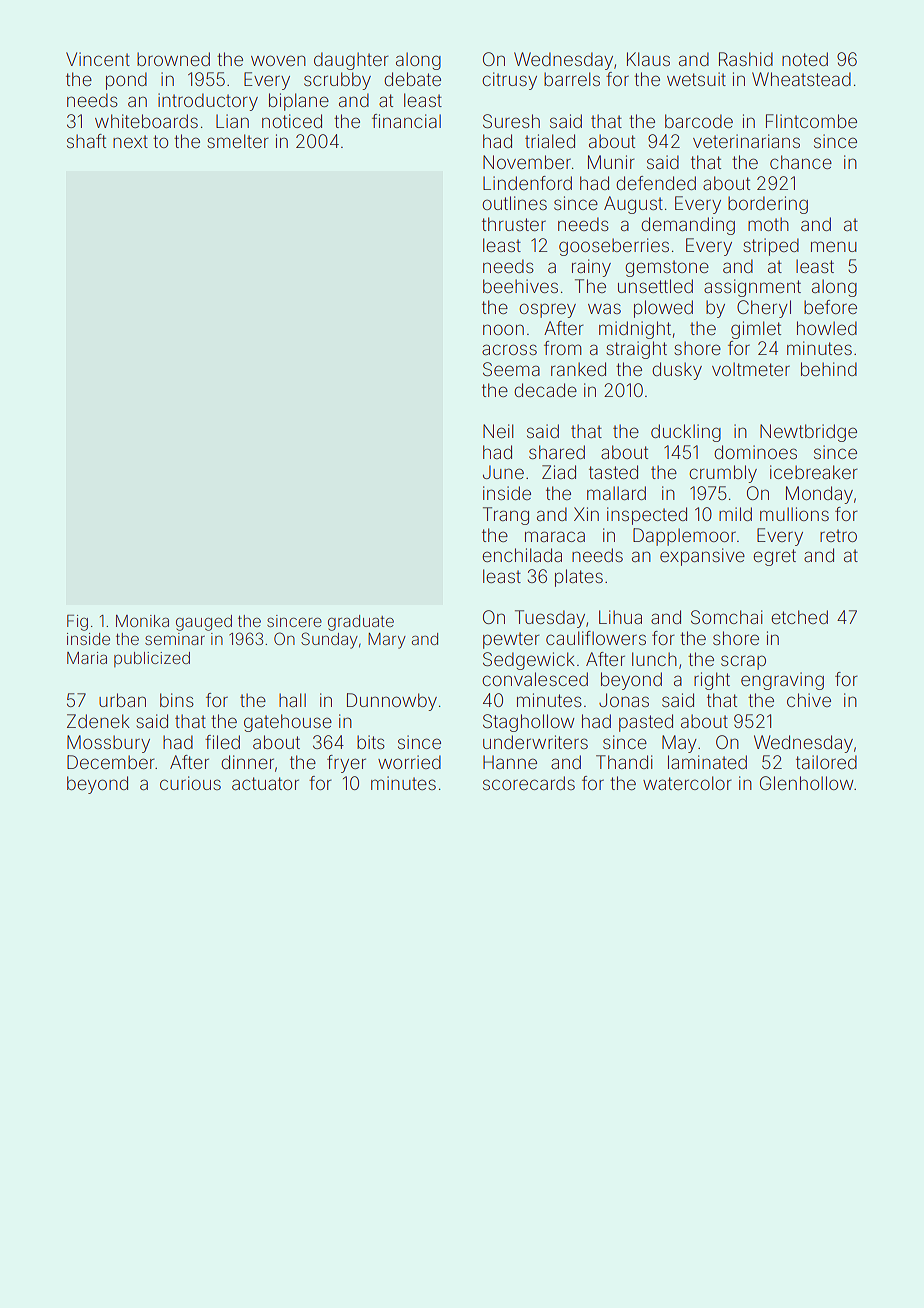  I want to click on Neil, so click(498, 431).
